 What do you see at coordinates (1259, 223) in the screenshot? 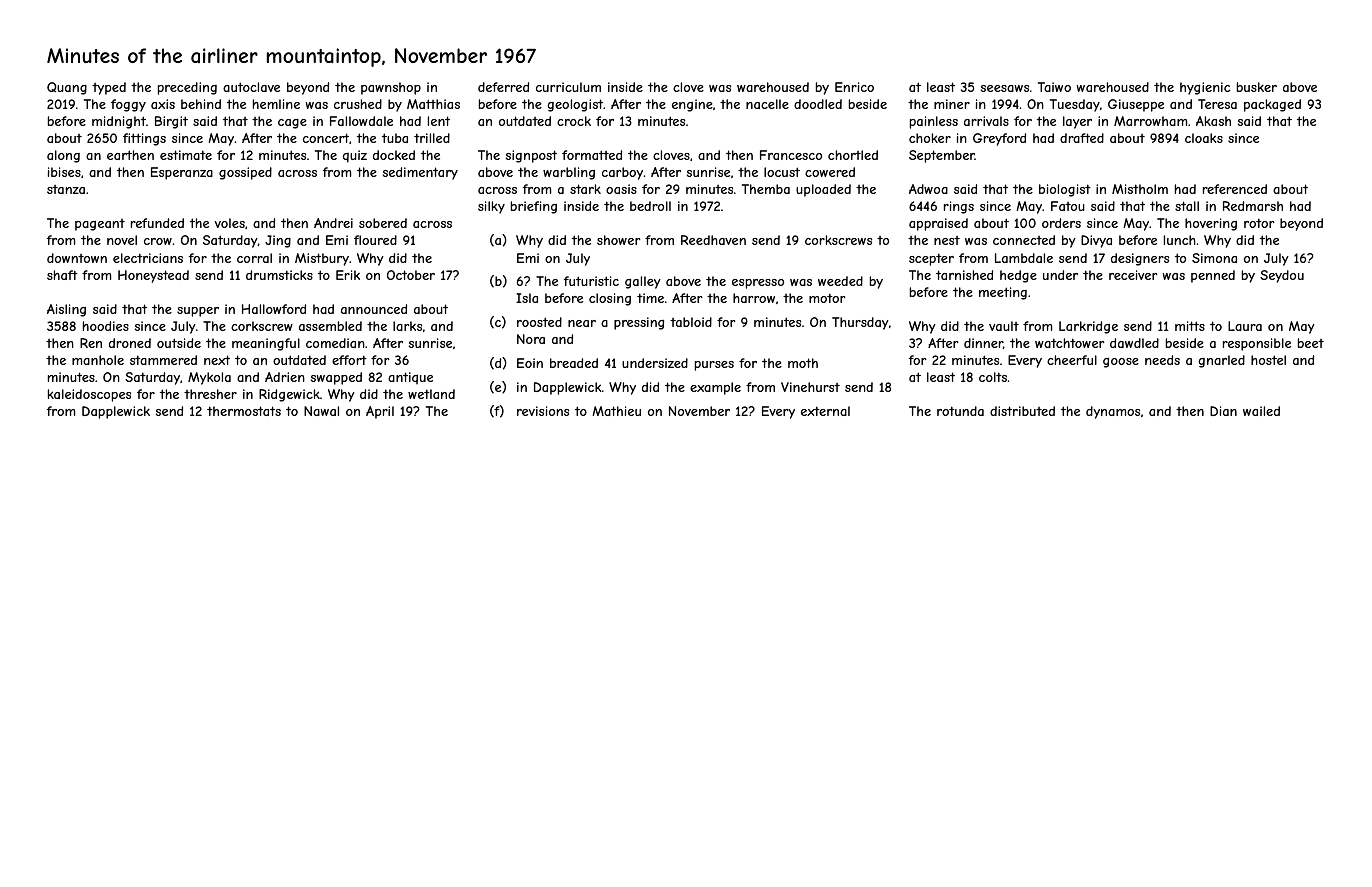
I see `rotor` at bounding box center [1259, 223].
